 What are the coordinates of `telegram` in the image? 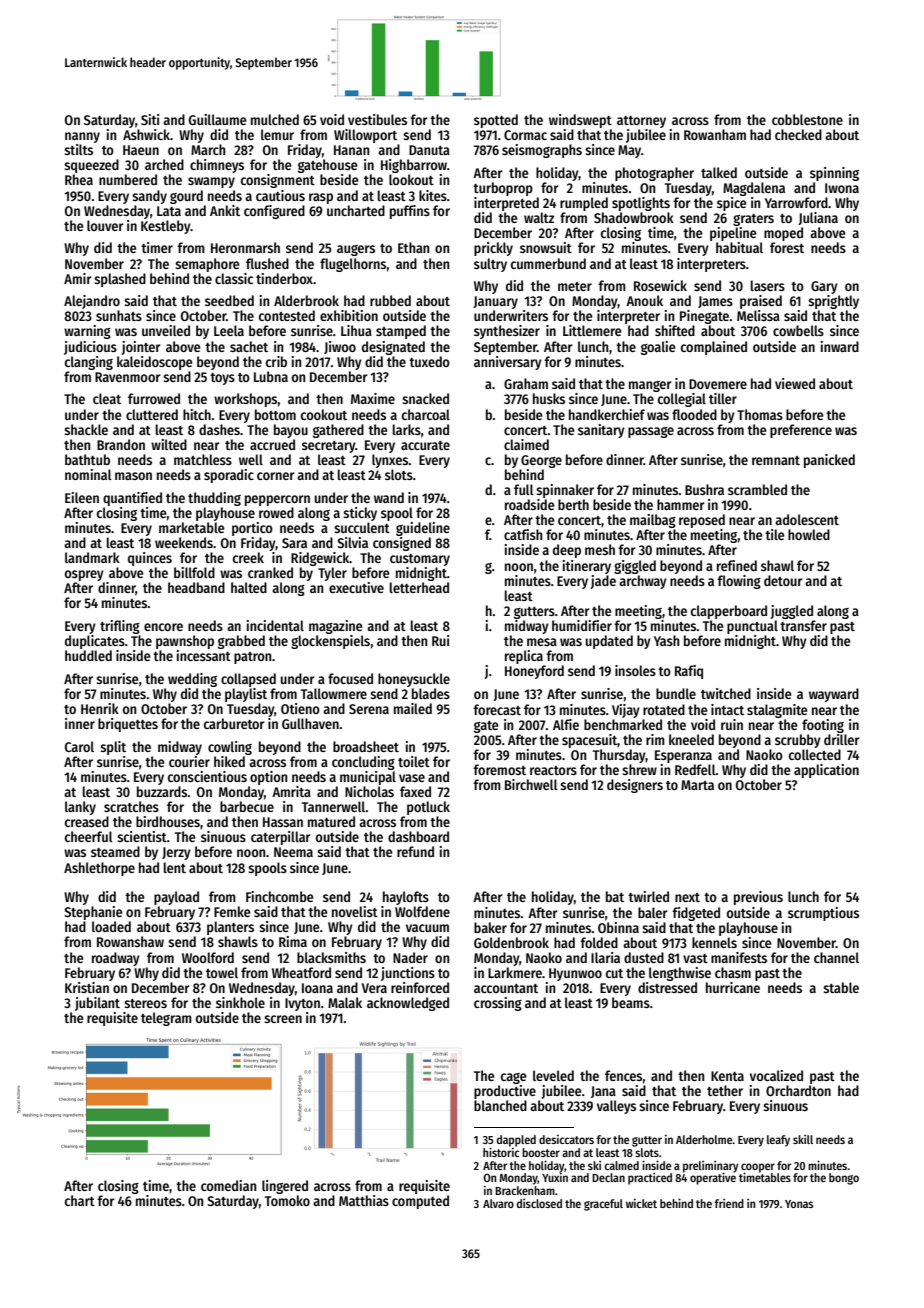 It's located at (166, 1019).
